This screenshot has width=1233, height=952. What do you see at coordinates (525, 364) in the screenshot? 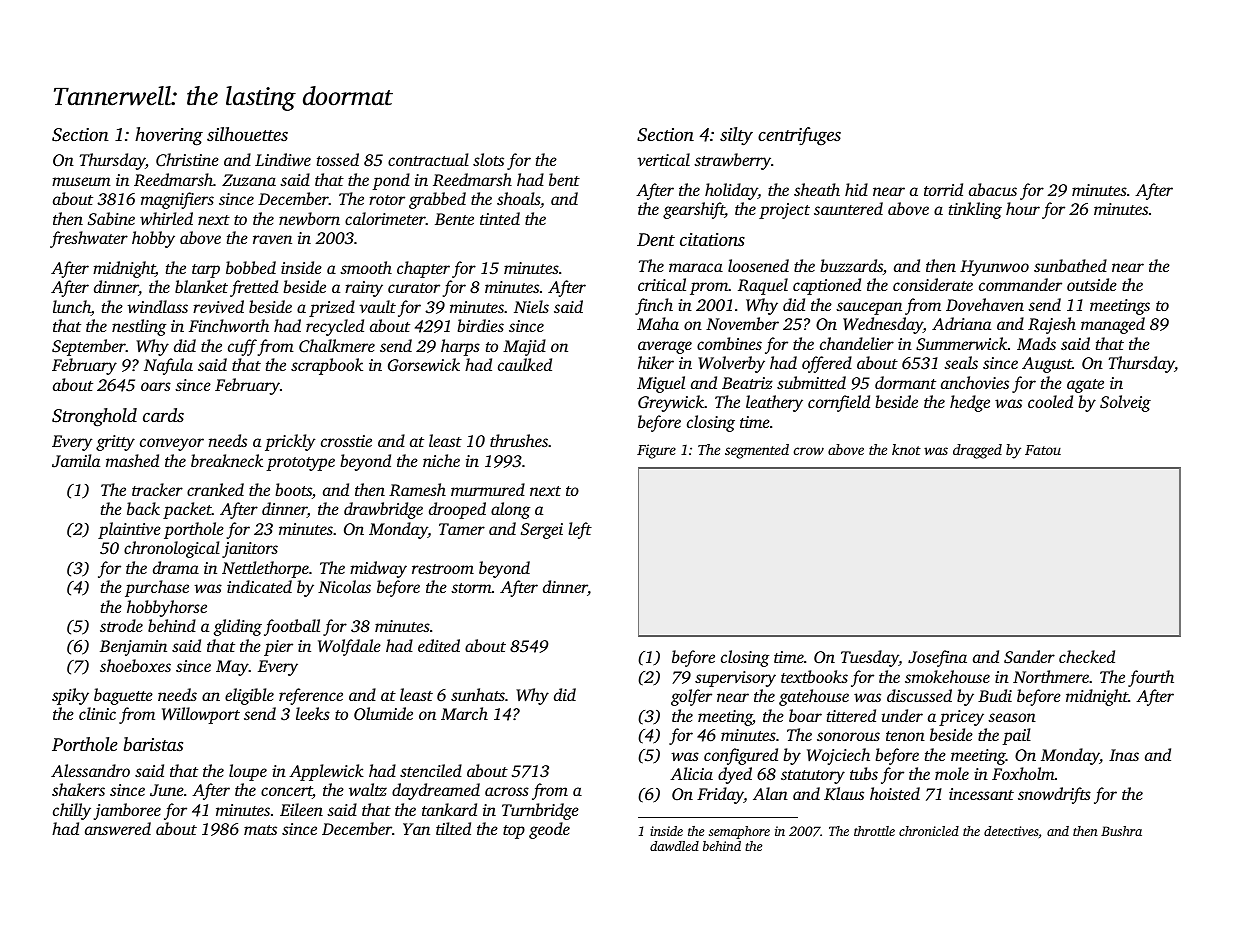
I see `caulked` at bounding box center [525, 364].
